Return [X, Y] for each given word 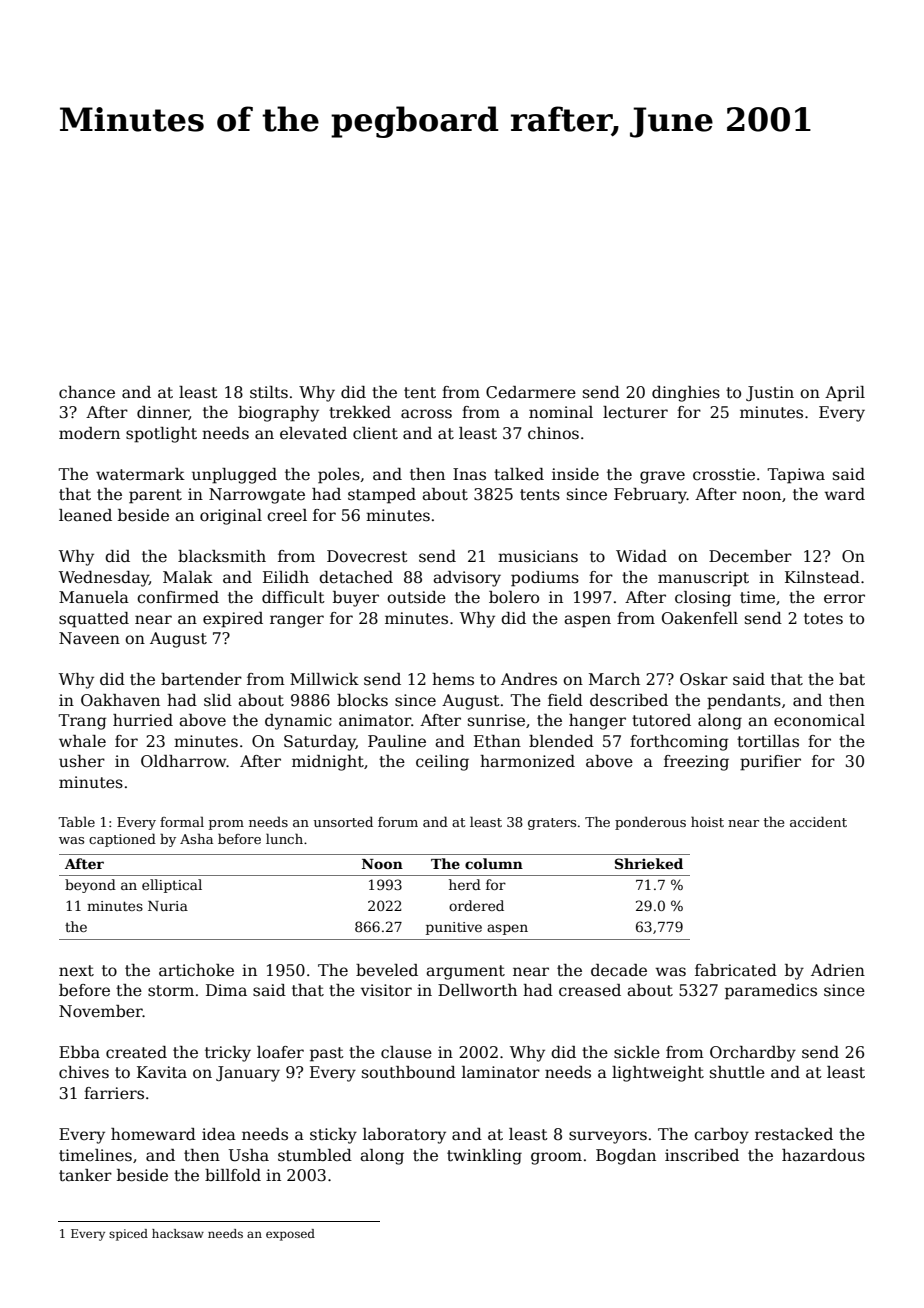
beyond [90, 886]
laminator [501, 1072]
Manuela [94, 597]
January [248, 1074]
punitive [454, 928]
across [426, 414]
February [650, 496]
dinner [163, 413]
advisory [467, 579]
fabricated [736, 970]
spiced [128, 1235]
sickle [637, 1052]
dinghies [686, 394]
